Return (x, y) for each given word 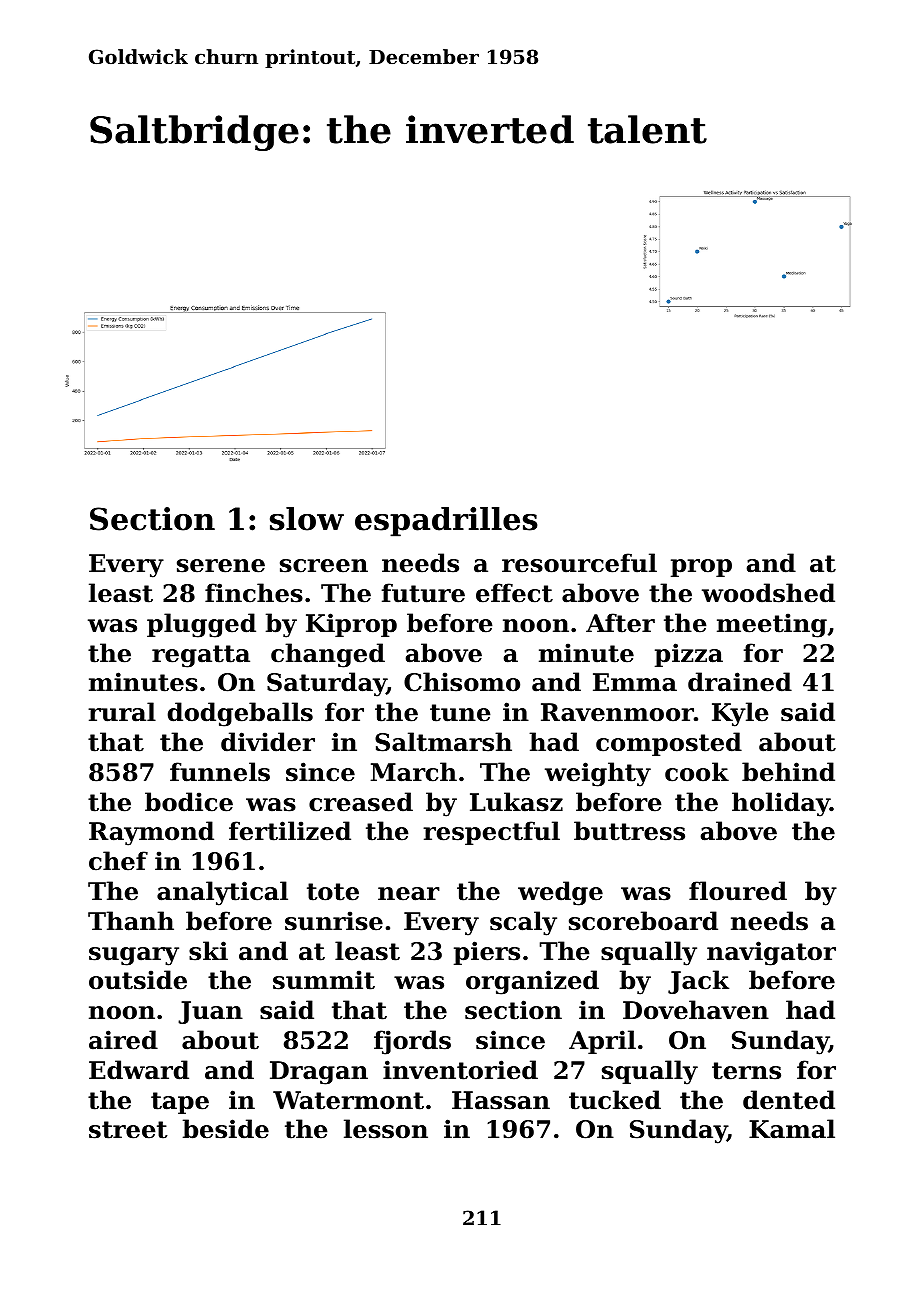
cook (697, 772)
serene (221, 566)
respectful (491, 833)
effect (514, 593)
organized (532, 982)
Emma (635, 682)
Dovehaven (696, 1010)
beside (226, 1129)
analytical (222, 893)
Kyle (740, 714)
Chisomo (462, 682)
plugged (201, 625)
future (423, 593)
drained (740, 682)
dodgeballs (240, 714)
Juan (210, 1012)
